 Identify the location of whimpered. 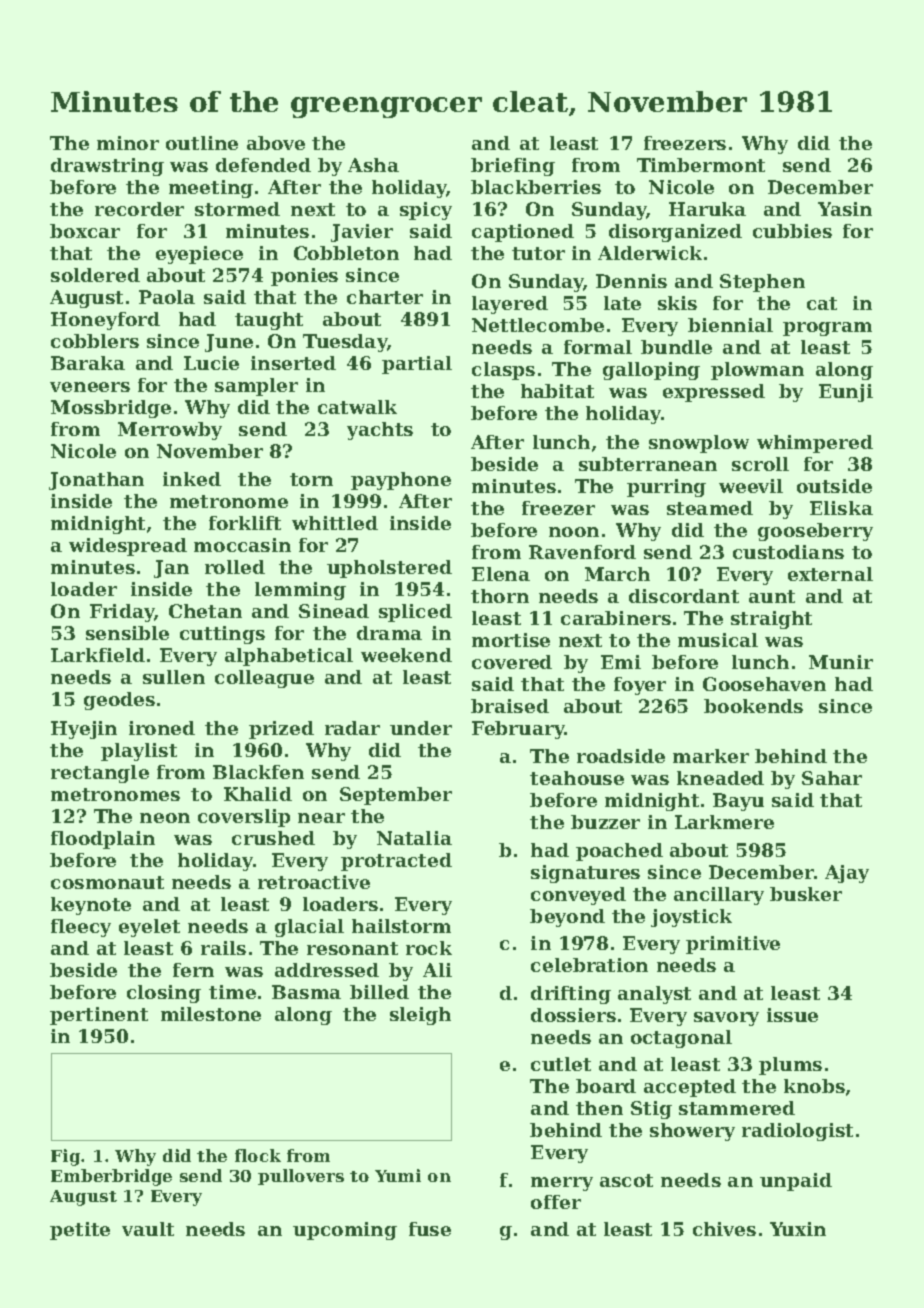
(815, 444).
